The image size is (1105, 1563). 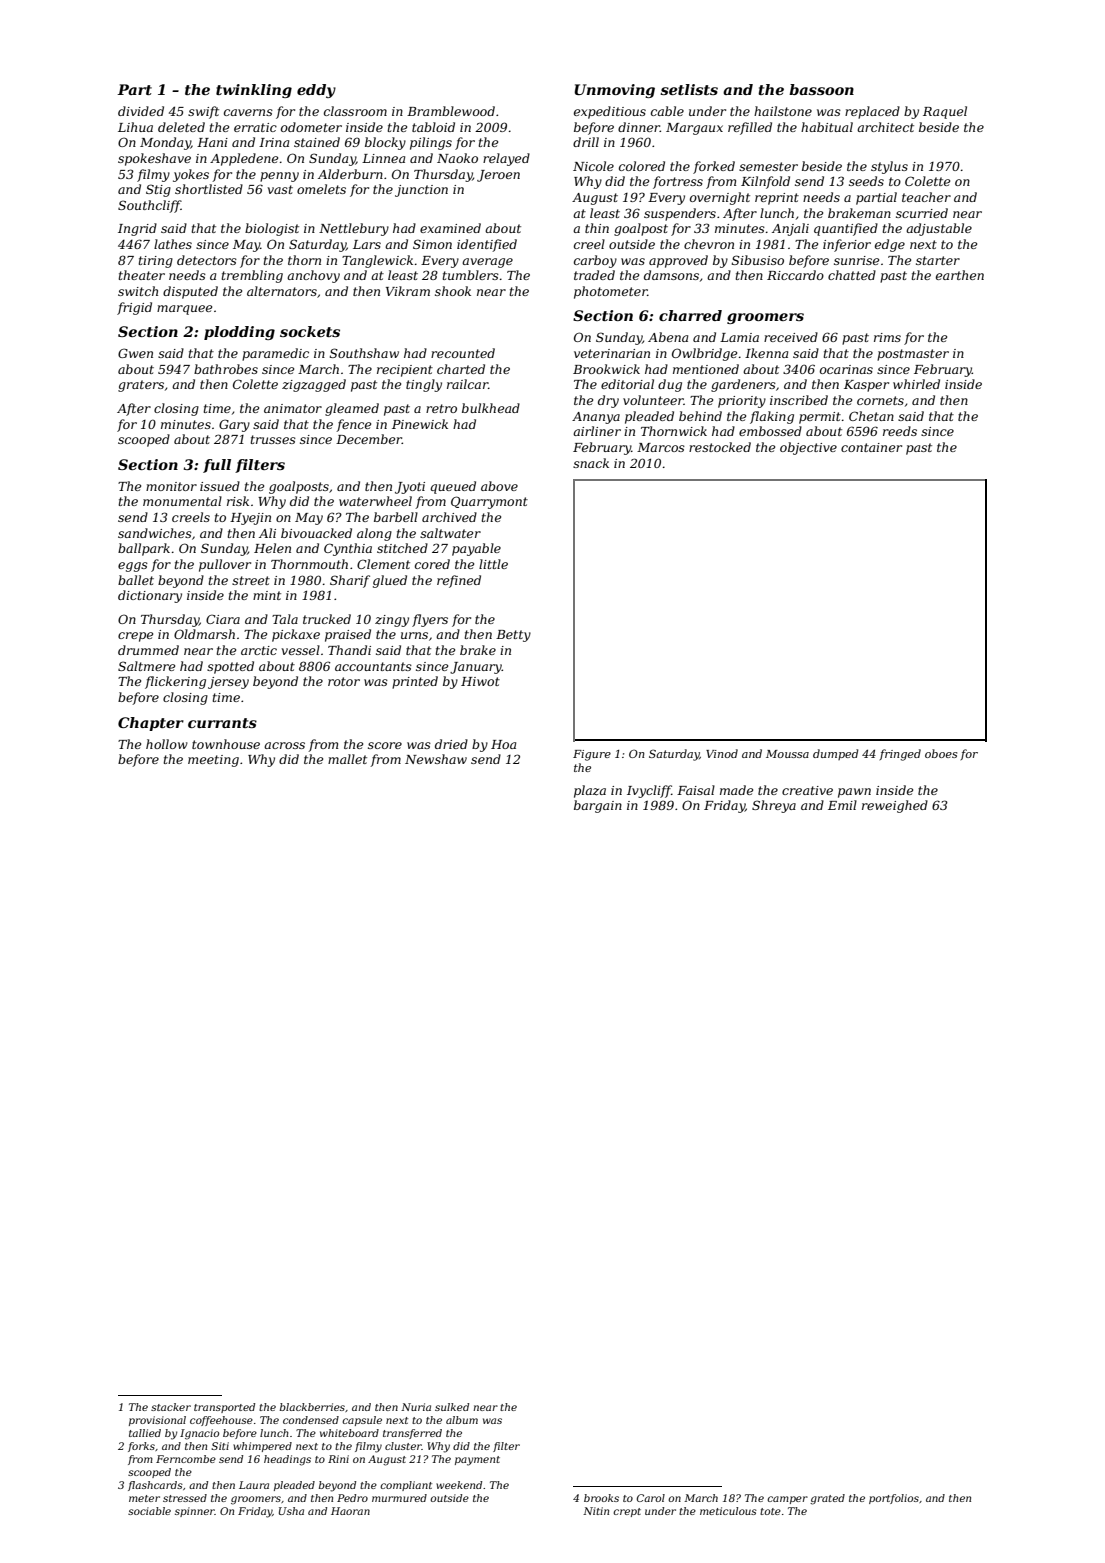 I want to click on stacker, so click(x=171, y=1407).
